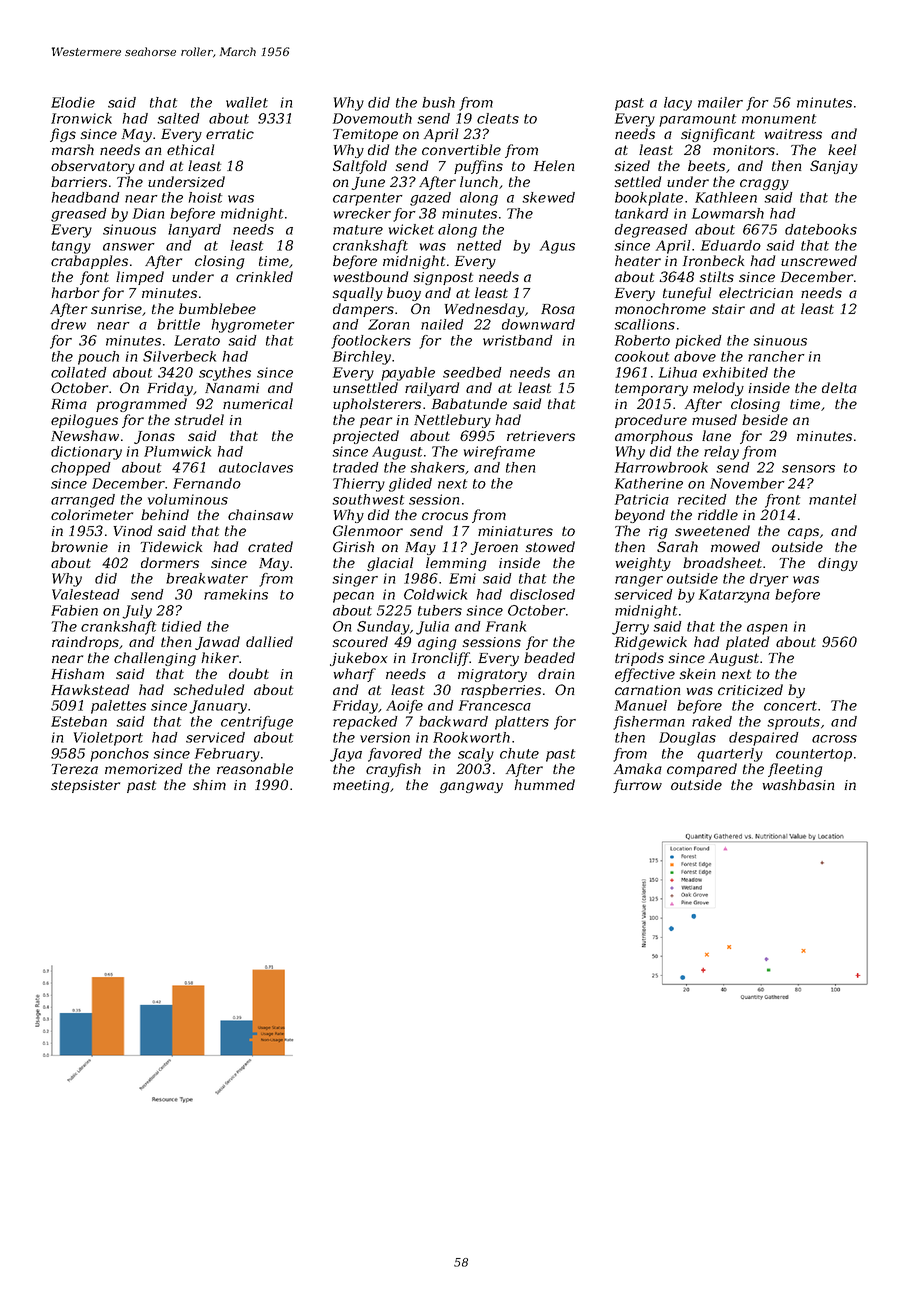  Describe the element at coordinates (430, 199) in the screenshot. I see `gazed` at that location.
